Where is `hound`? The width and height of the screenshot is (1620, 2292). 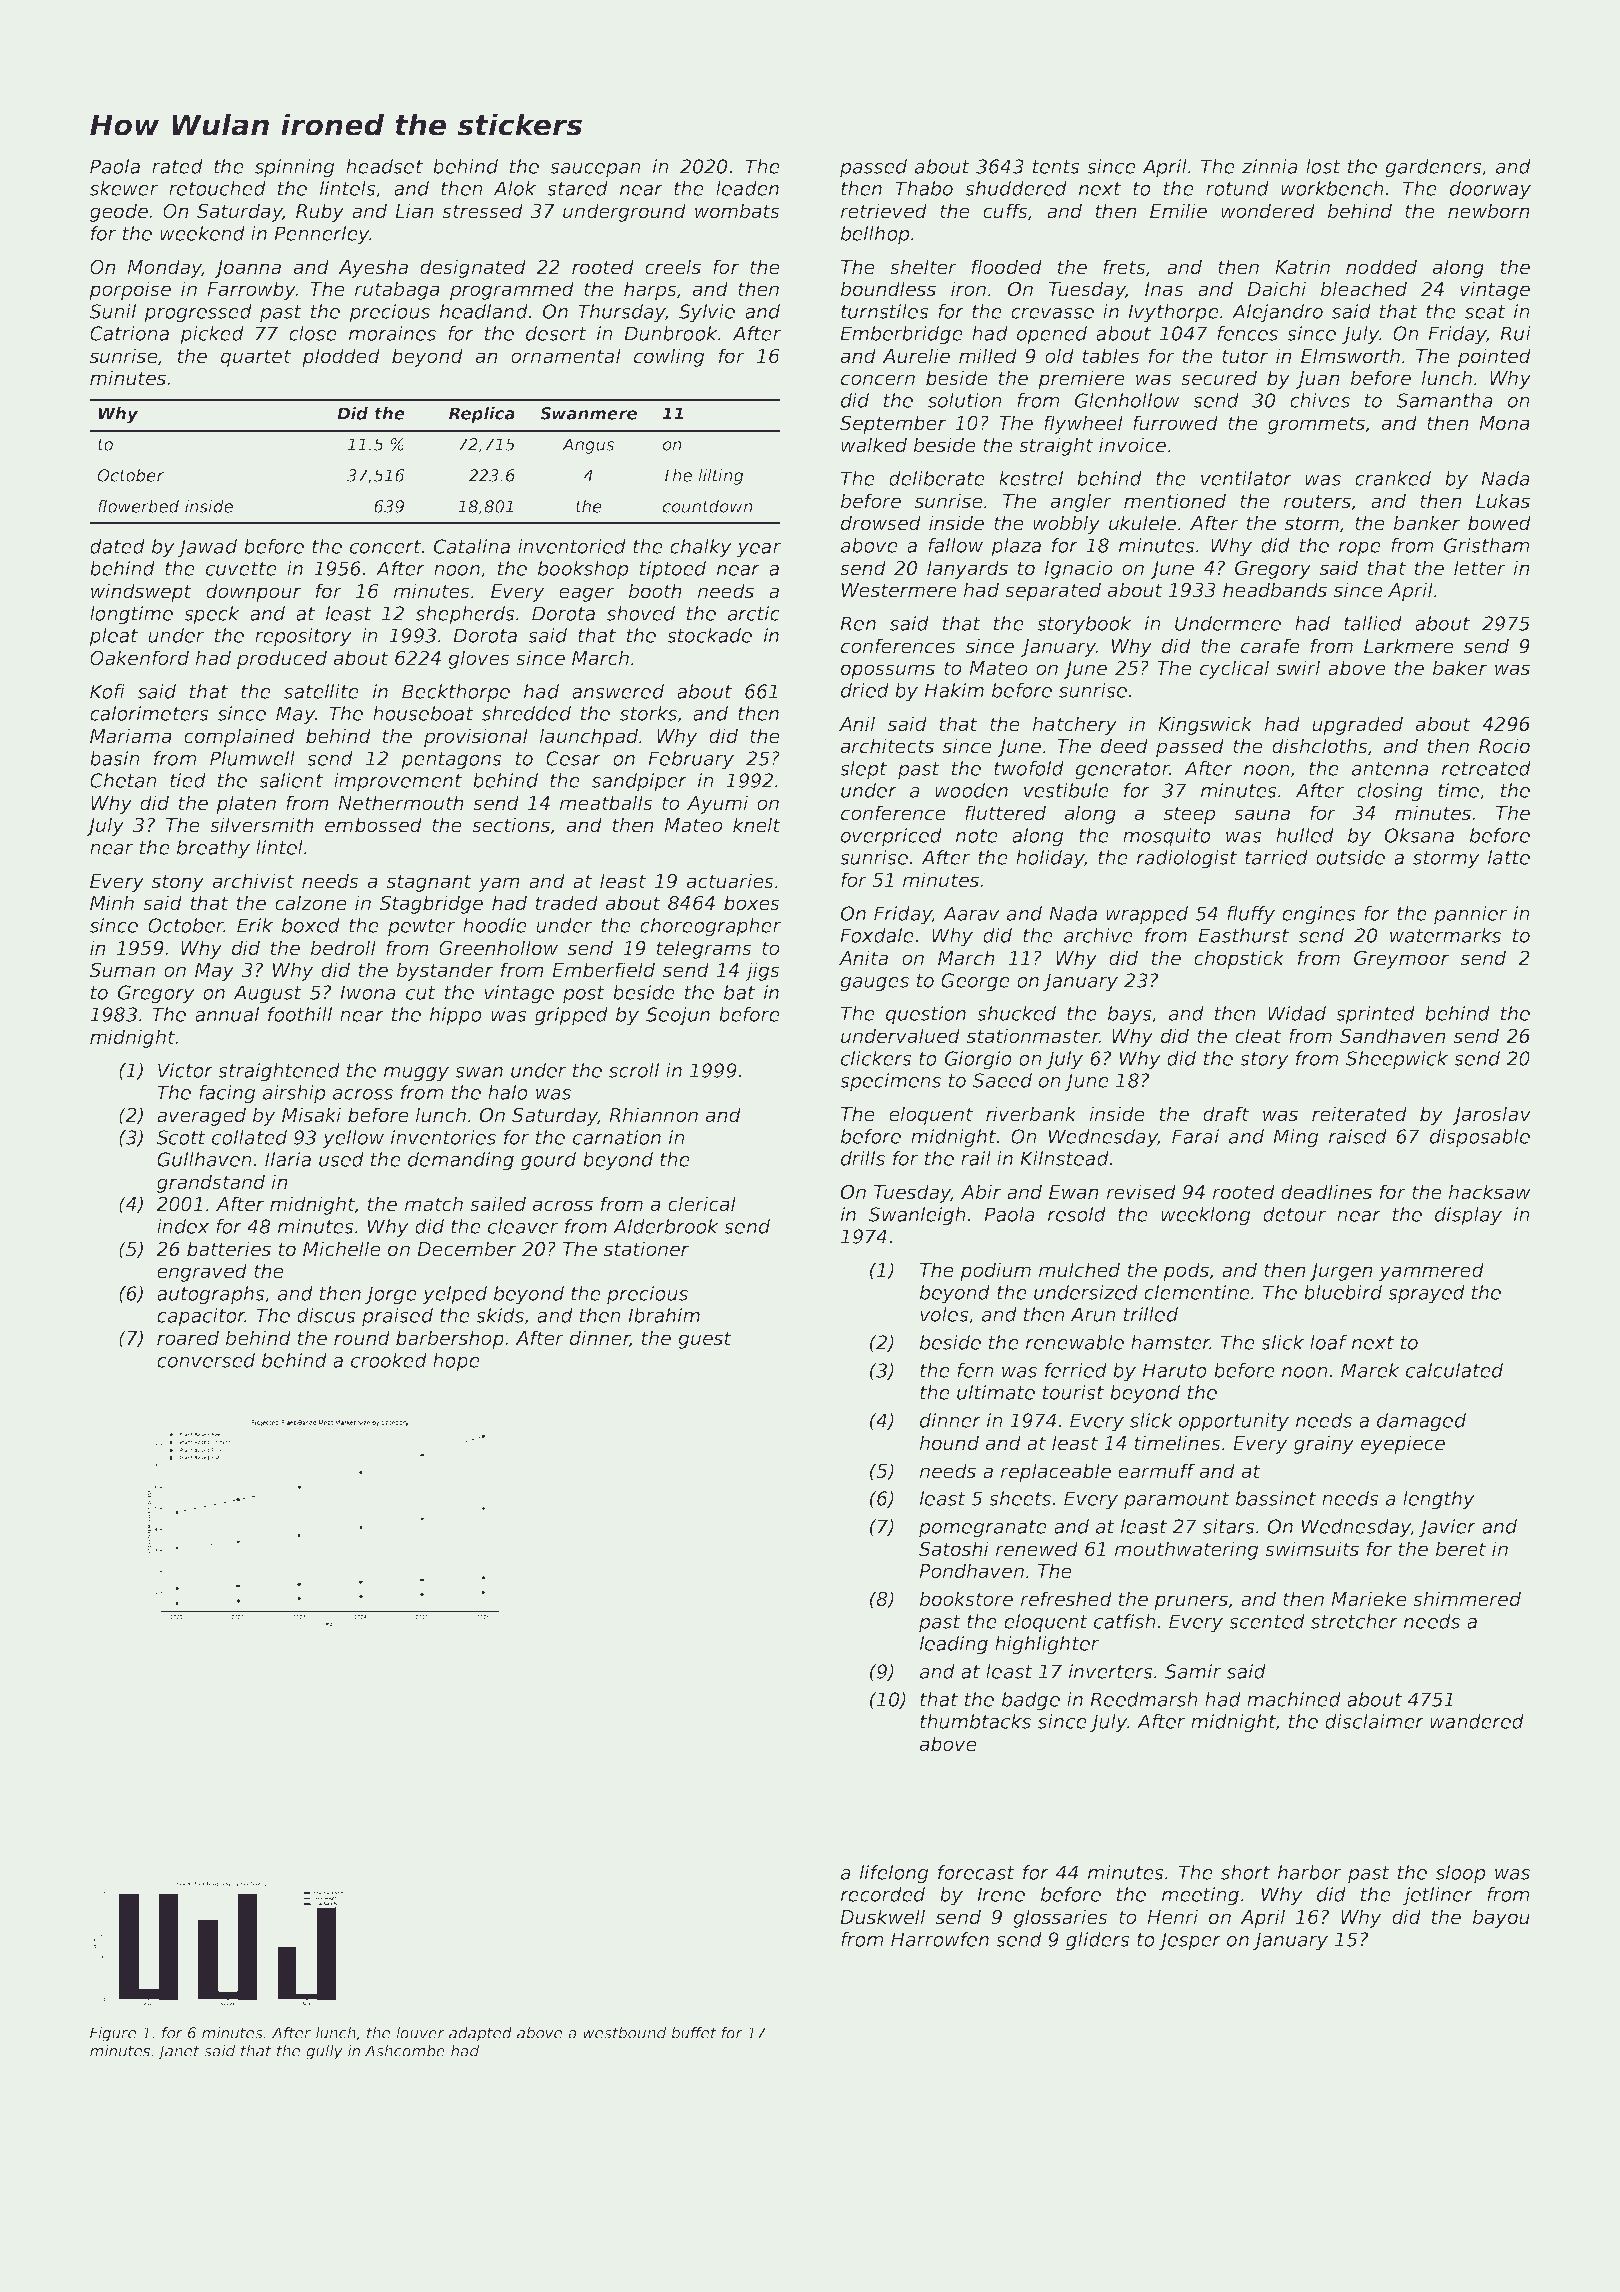 hound is located at coordinates (949, 1443).
